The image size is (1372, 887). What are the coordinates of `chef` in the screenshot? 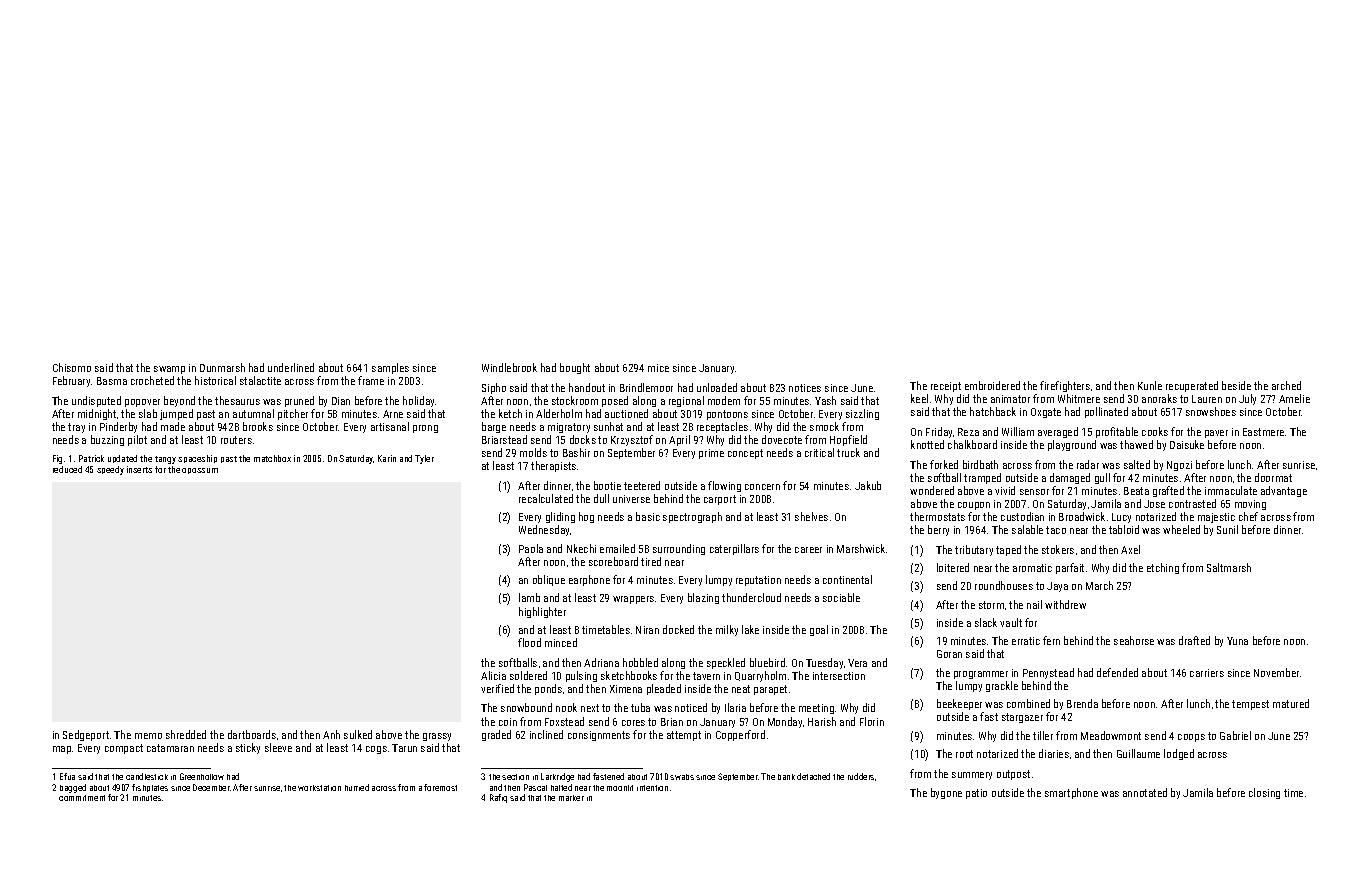 It's located at (1248, 516).
